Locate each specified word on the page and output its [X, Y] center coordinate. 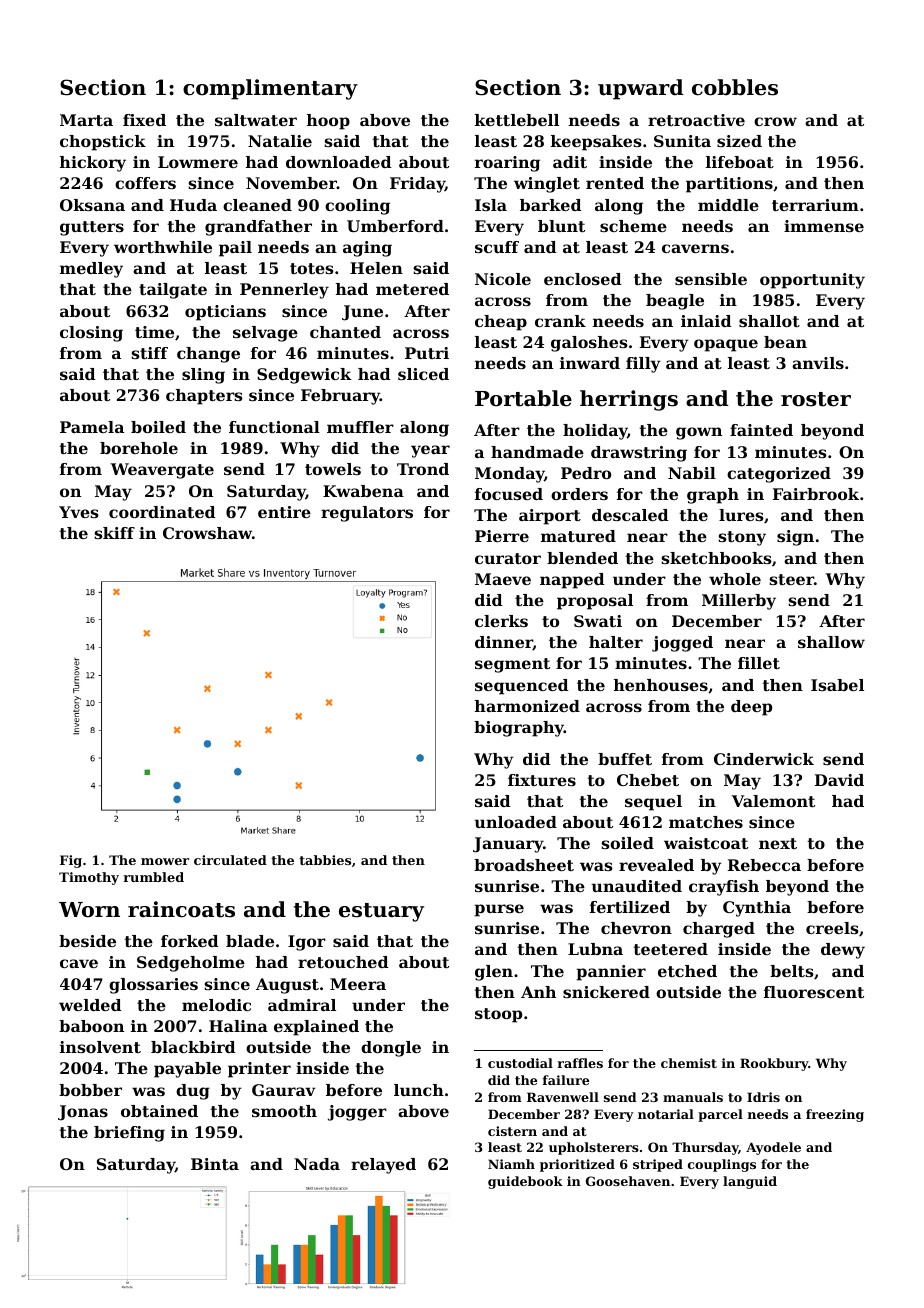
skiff [114, 533]
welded [90, 1005]
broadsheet [524, 865]
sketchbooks [716, 558]
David [839, 780]
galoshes [589, 344]
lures [741, 515]
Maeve [503, 579]
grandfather [258, 228]
